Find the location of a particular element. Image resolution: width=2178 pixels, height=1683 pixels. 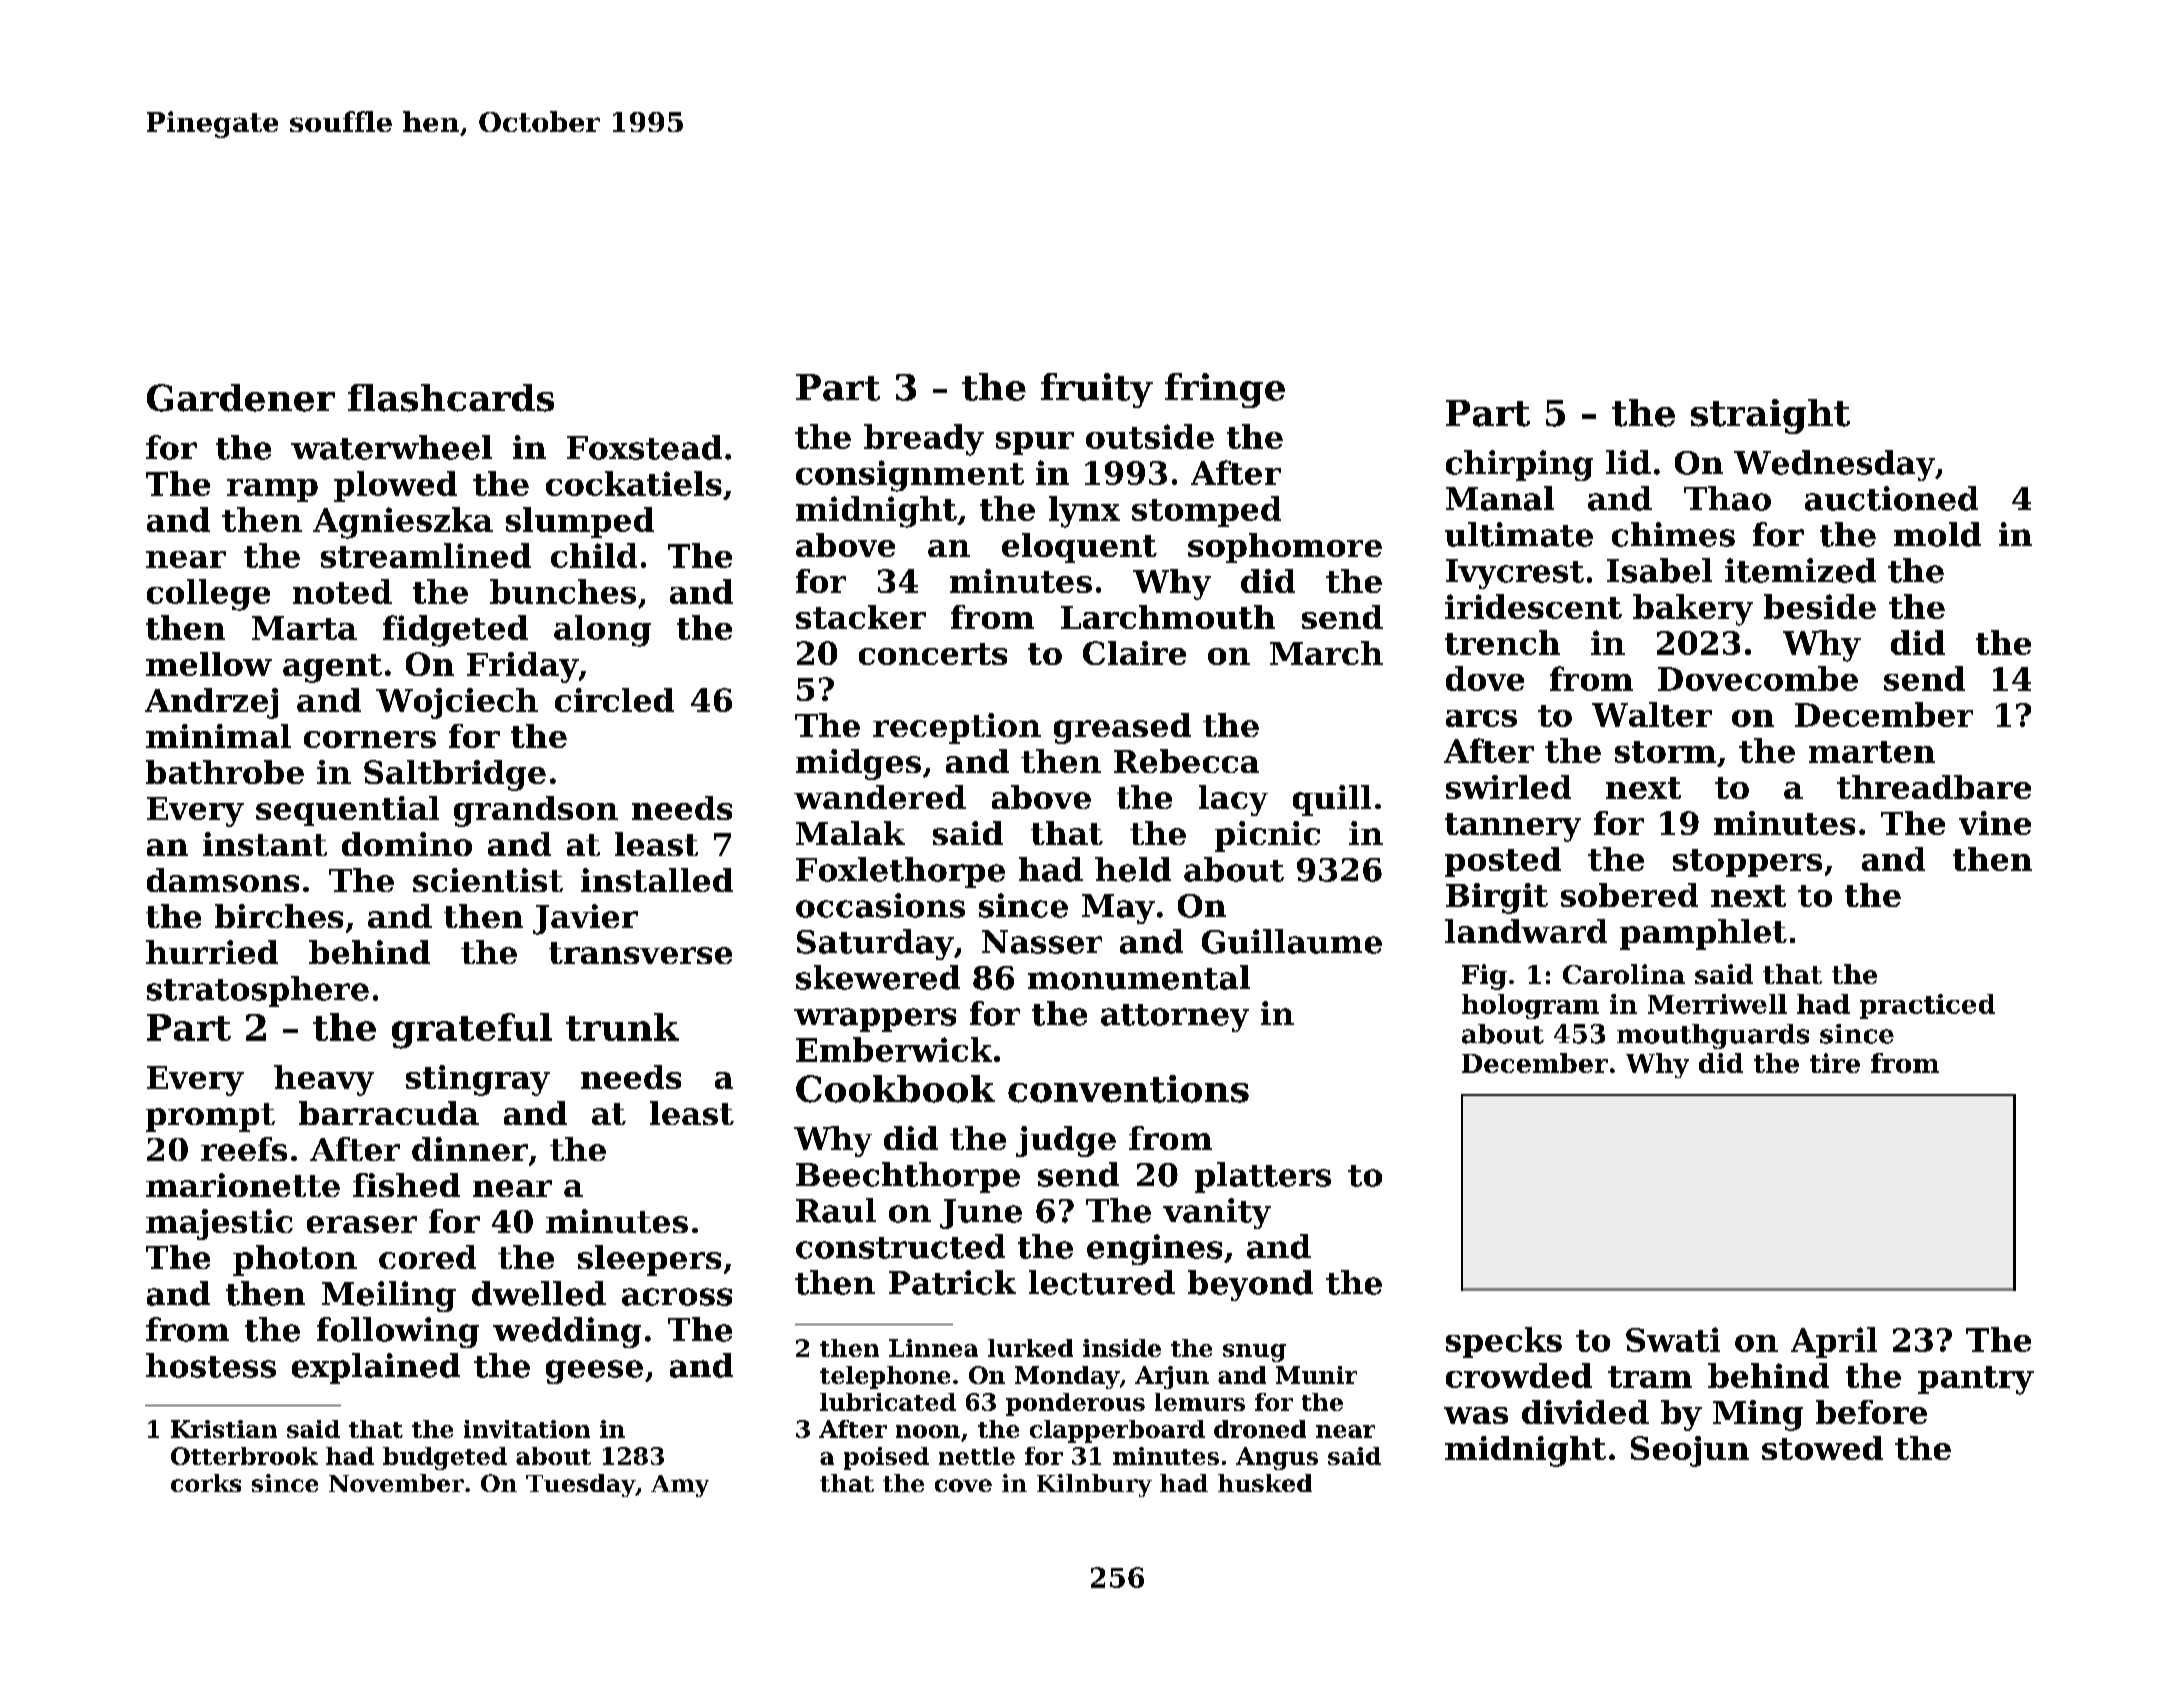

hurried is located at coordinates (212, 952).
